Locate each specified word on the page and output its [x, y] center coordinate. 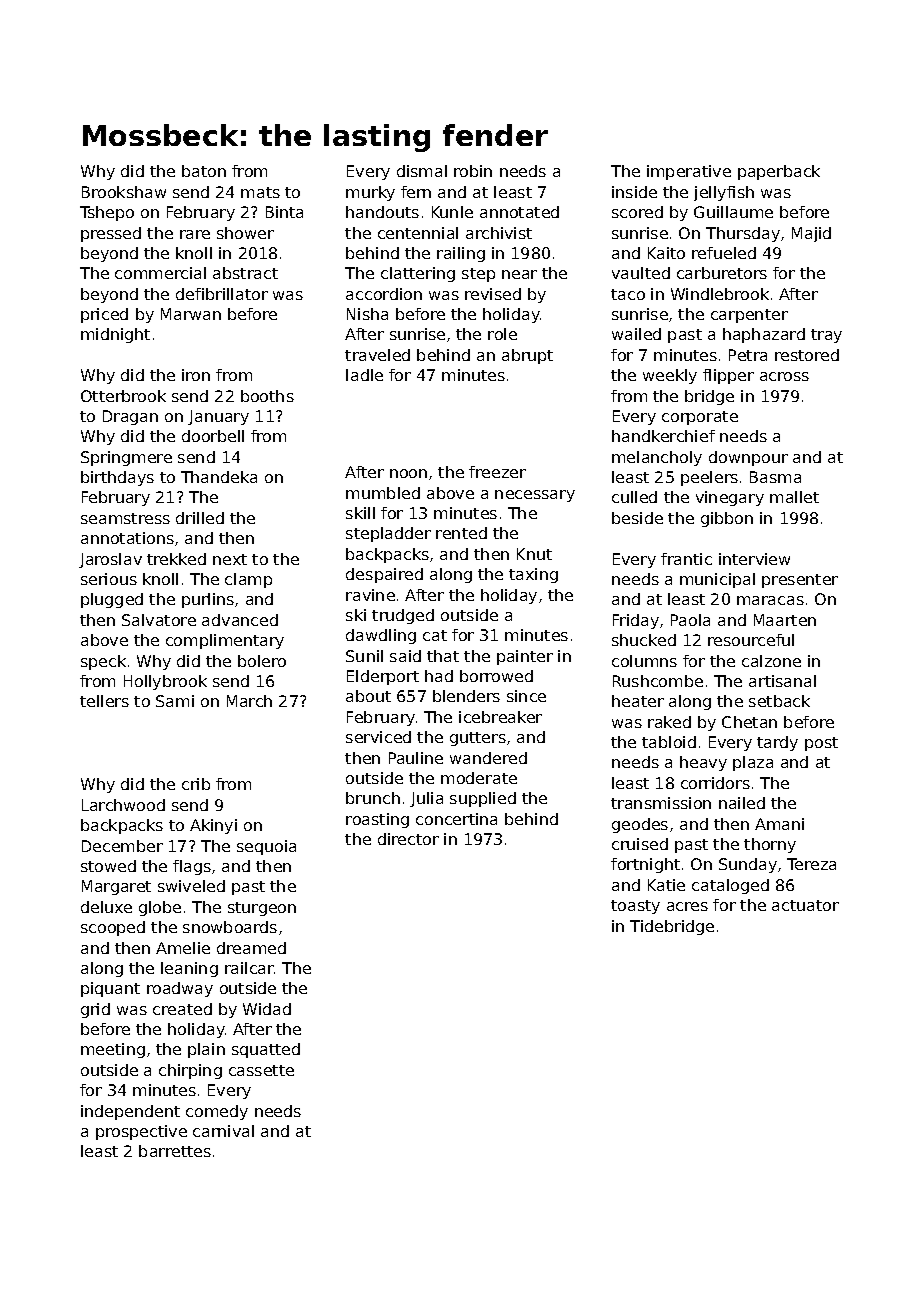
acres [687, 906]
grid [95, 1010]
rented [461, 533]
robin [473, 171]
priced [104, 315]
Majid [811, 234]
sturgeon [262, 909]
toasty [635, 907]
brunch [373, 798]
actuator [805, 905]
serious [109, 579]
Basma [775, 477]
